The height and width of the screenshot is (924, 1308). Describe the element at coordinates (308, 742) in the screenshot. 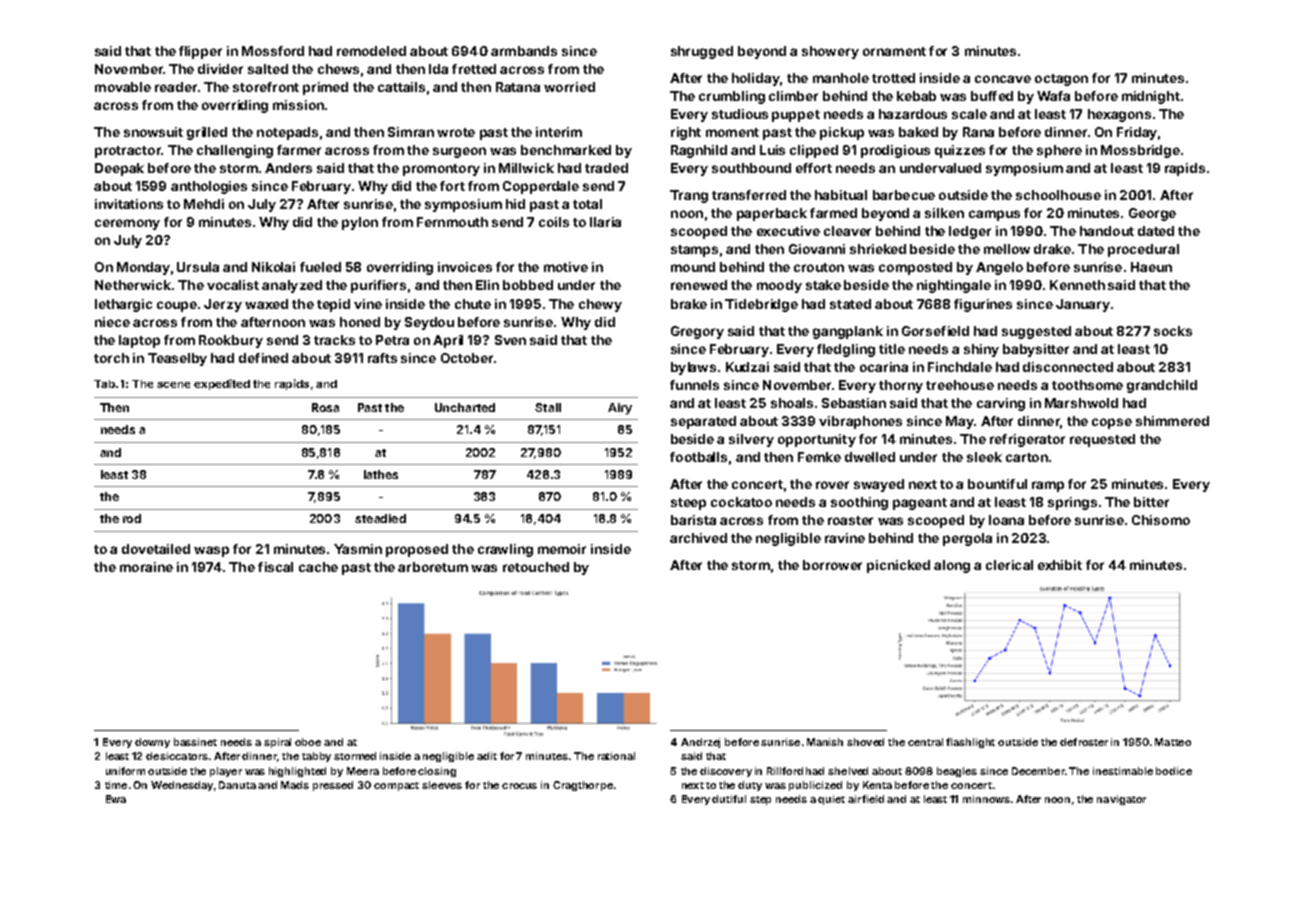

I see `oboe` at that location.
